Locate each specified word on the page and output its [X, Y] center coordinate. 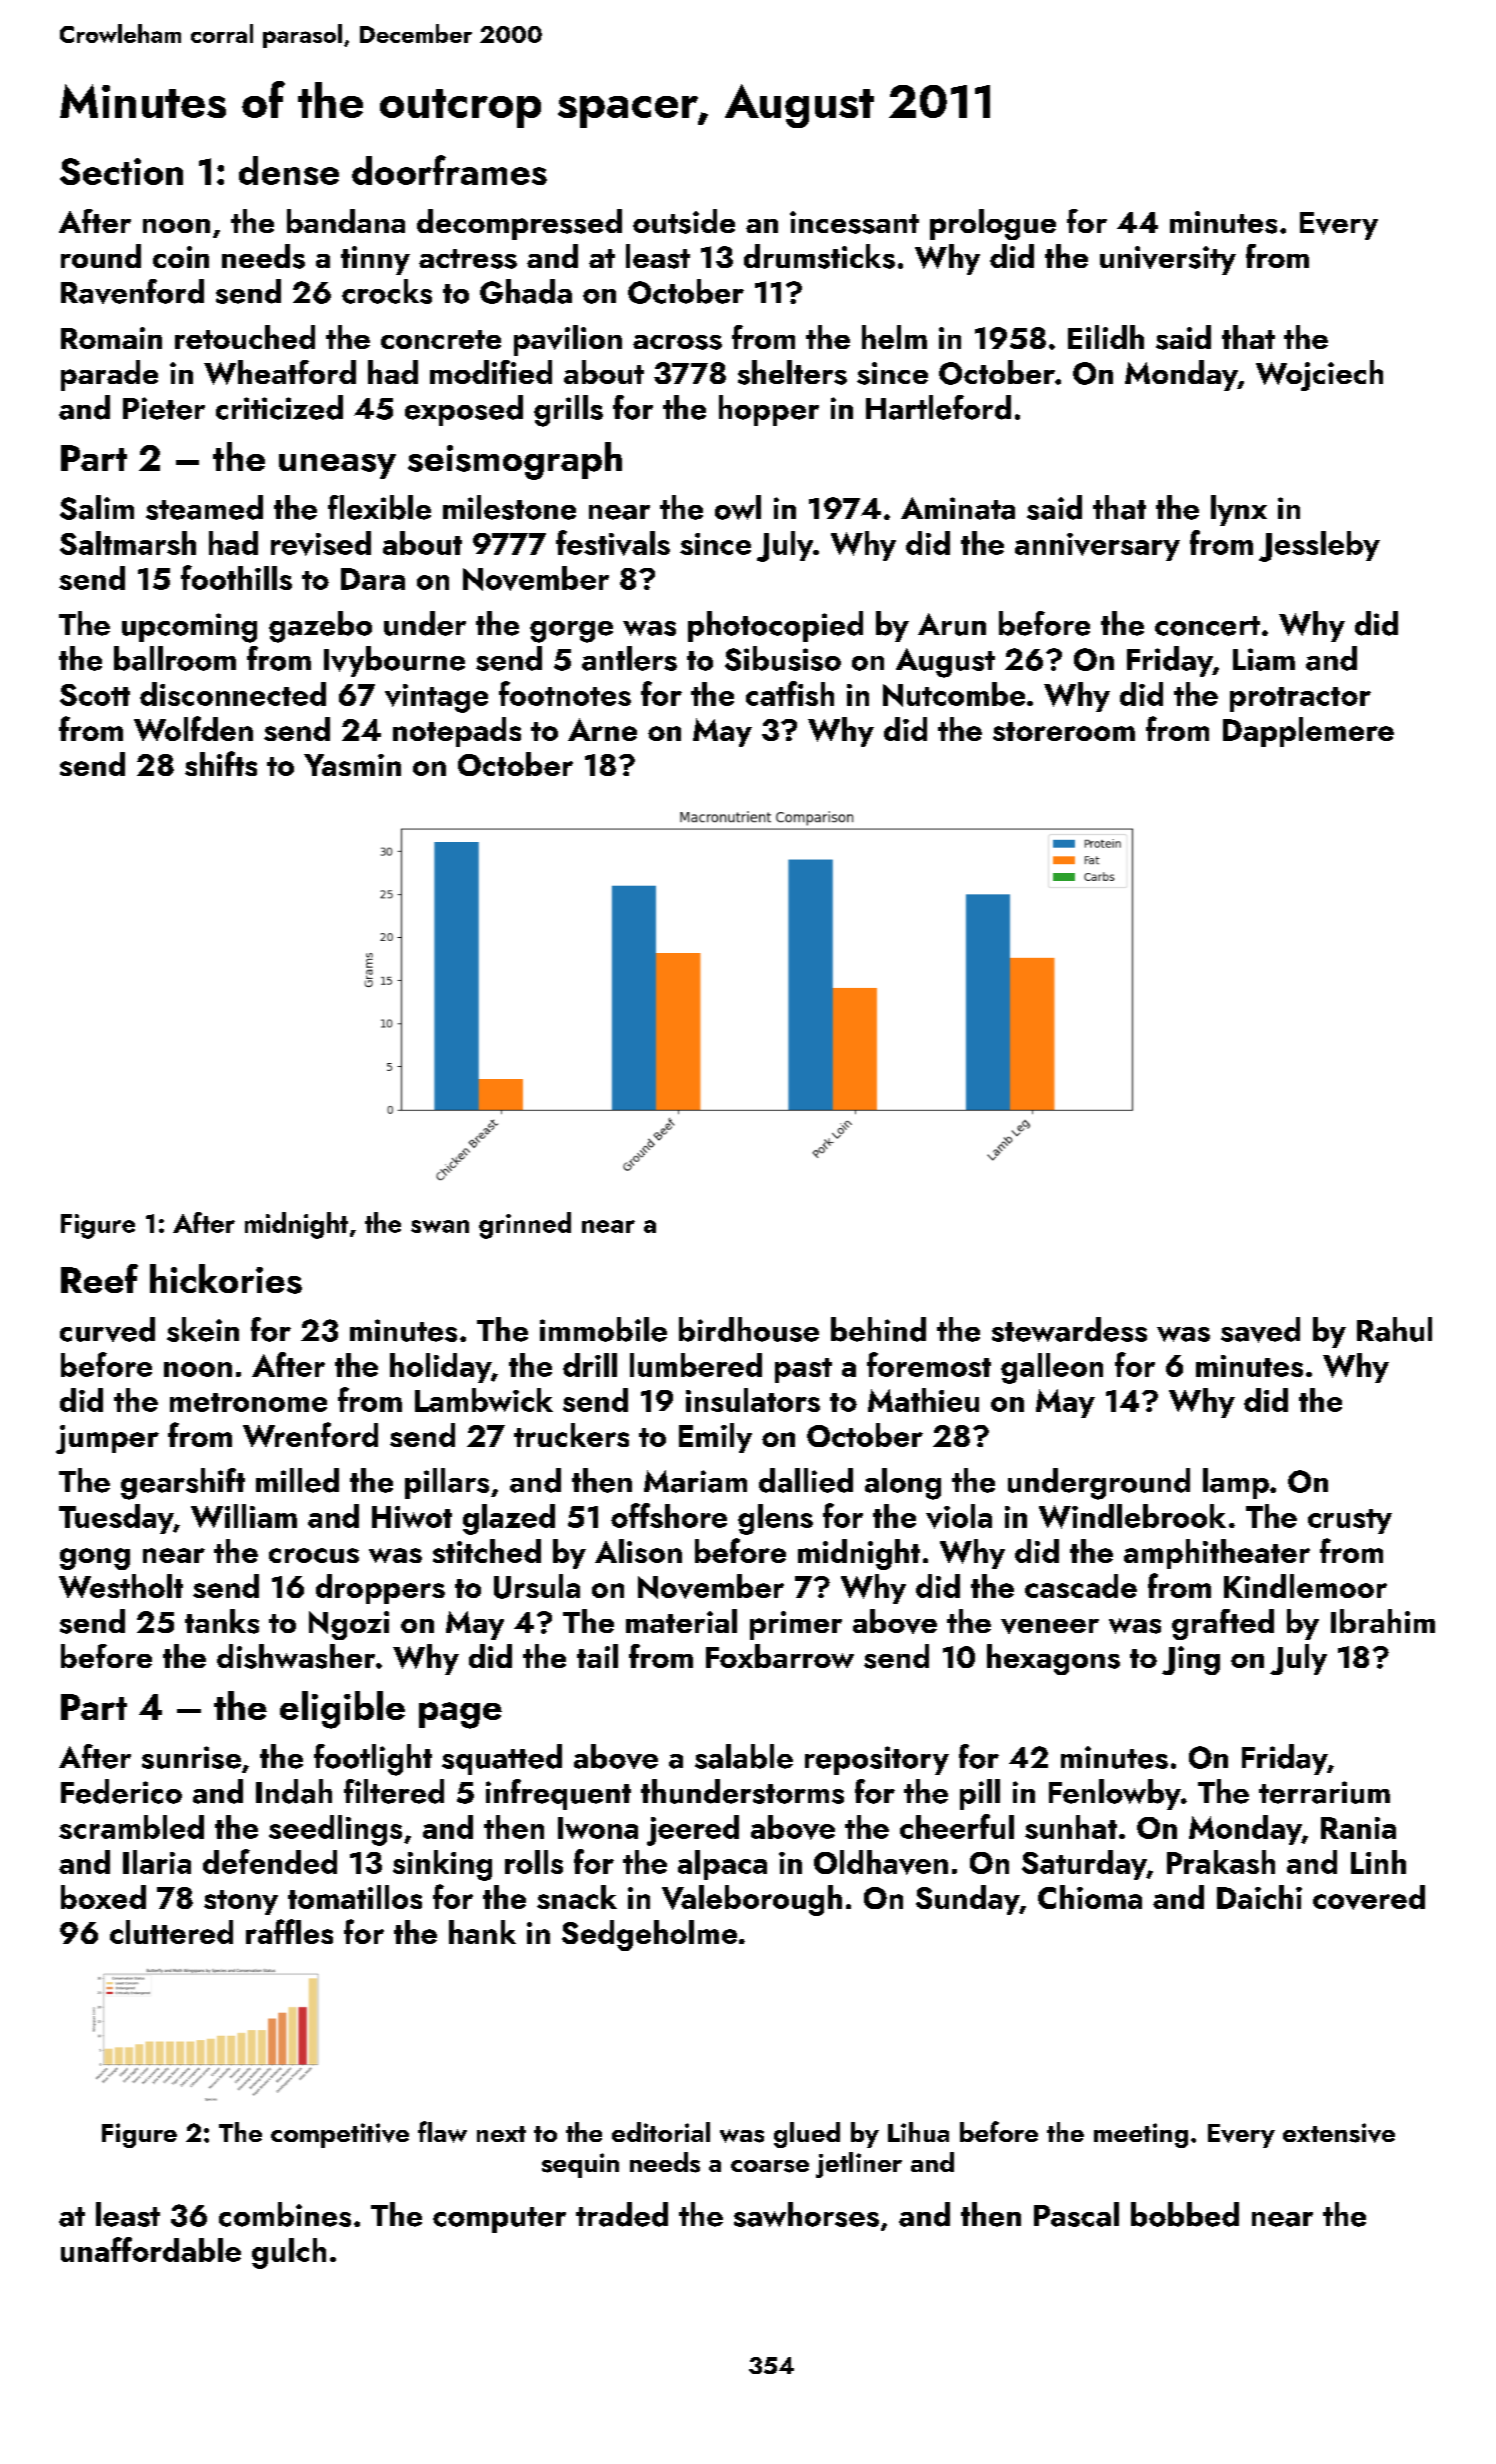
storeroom [1064, 731]
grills [568, 411]
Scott [95, 695]
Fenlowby [1115, 1794]
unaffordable [151, 2249]
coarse [770, 2166]
